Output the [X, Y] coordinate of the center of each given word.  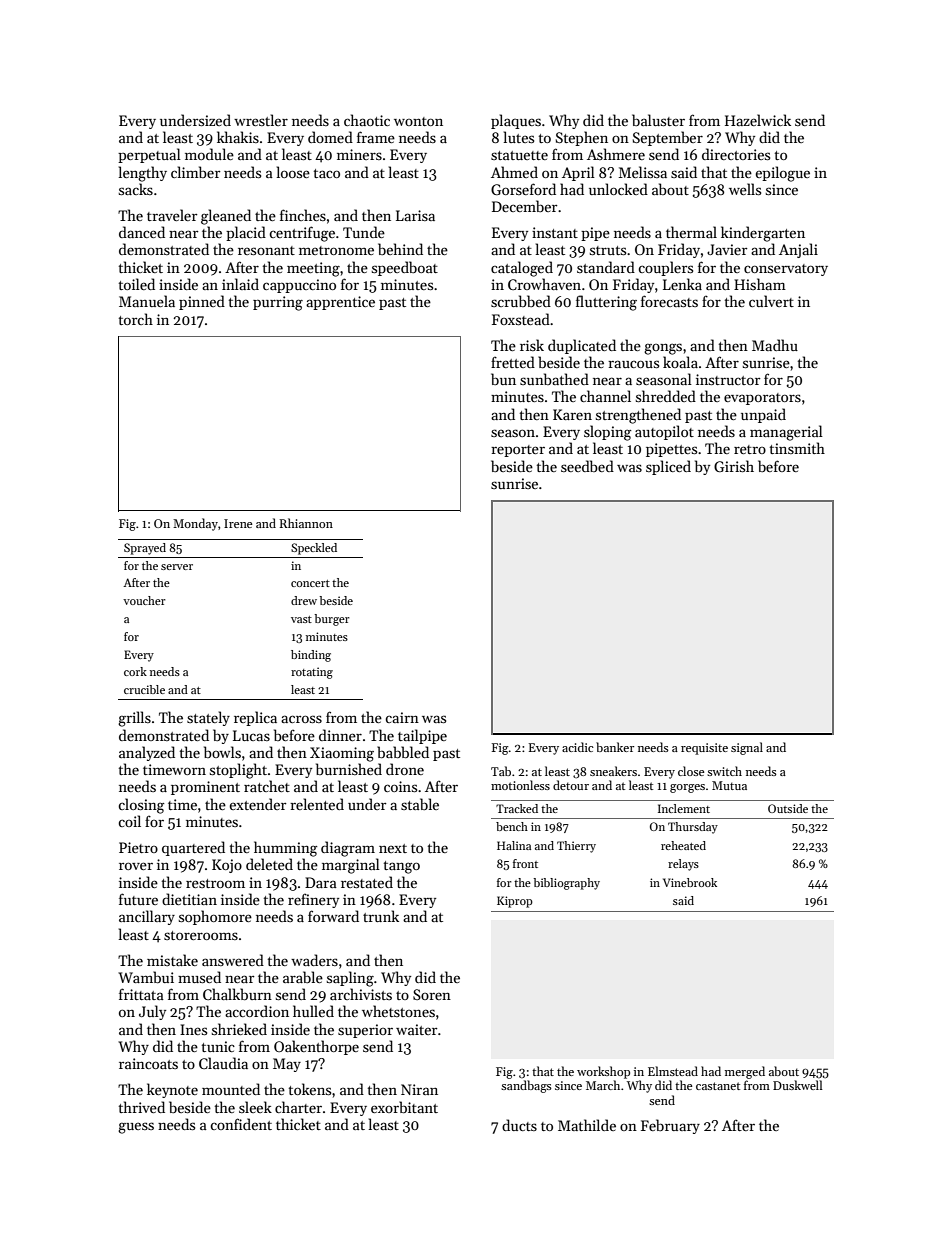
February [670, 1126]
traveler [172, 215]
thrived [141, 1107]
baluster [658, 120]
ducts [519, 1125]
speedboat [405, 268]
